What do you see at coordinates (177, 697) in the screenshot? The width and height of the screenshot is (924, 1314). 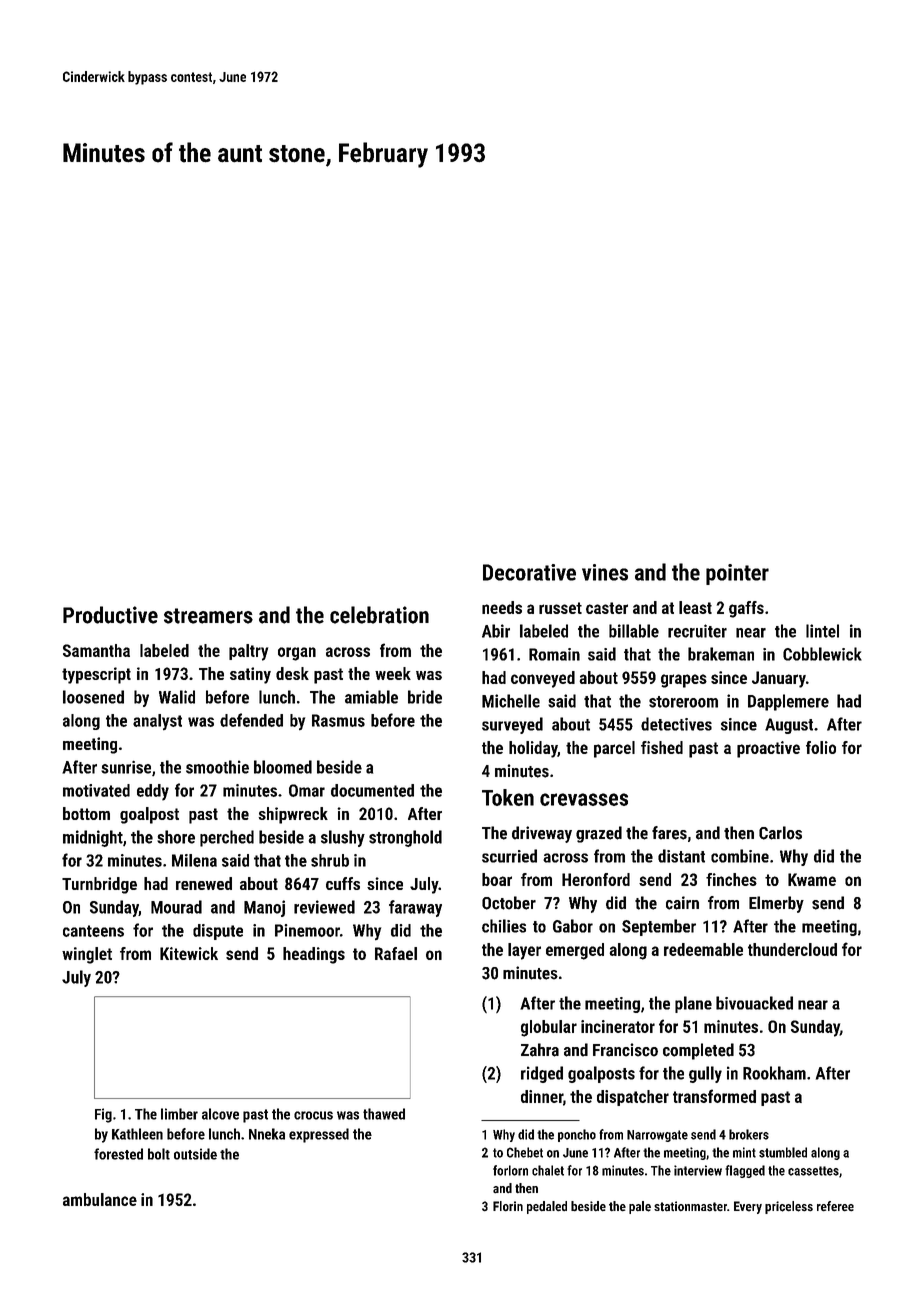 I see `Walid` at bounding box center [177, 697].
